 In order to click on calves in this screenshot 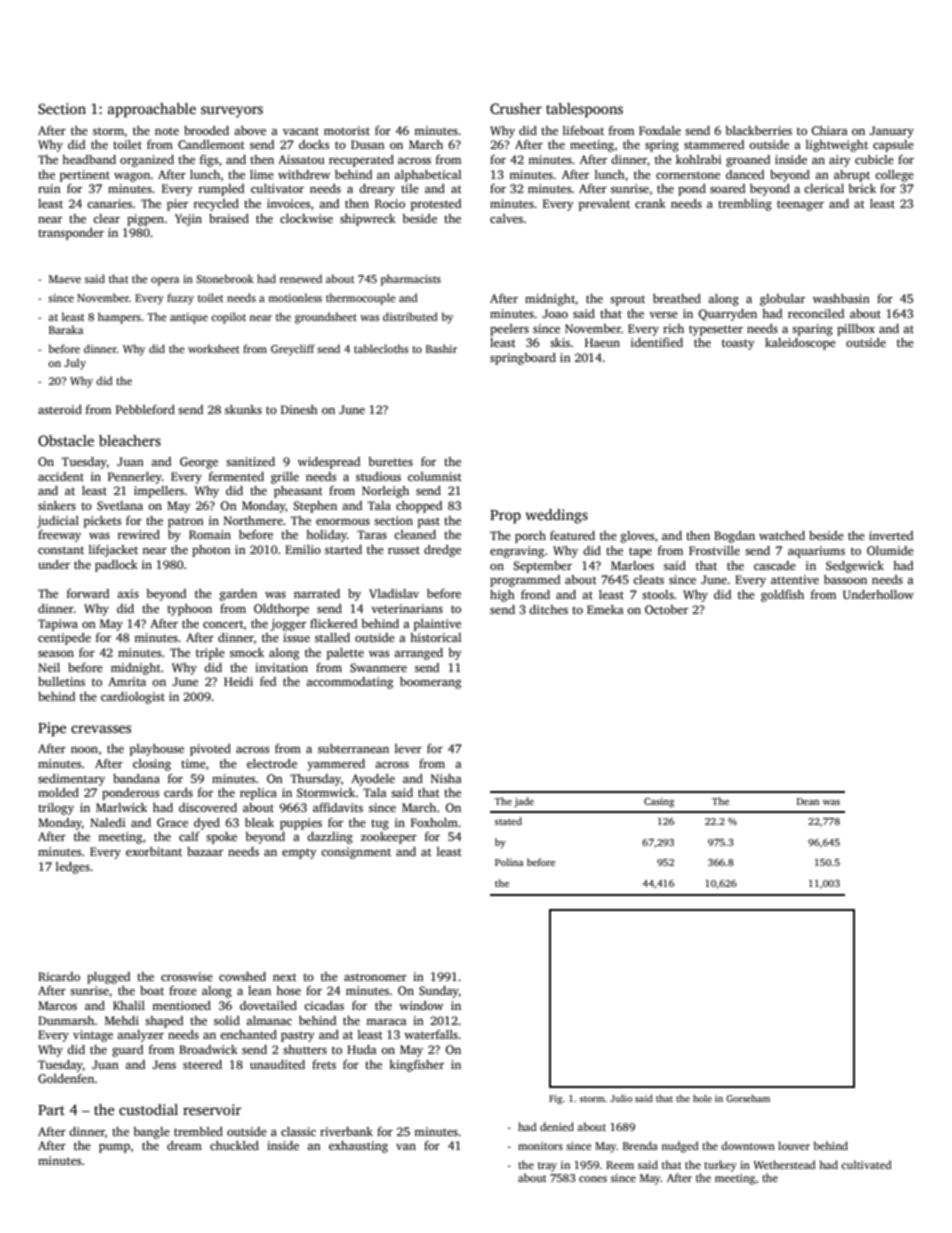, I will do `click(506, 218)`.
